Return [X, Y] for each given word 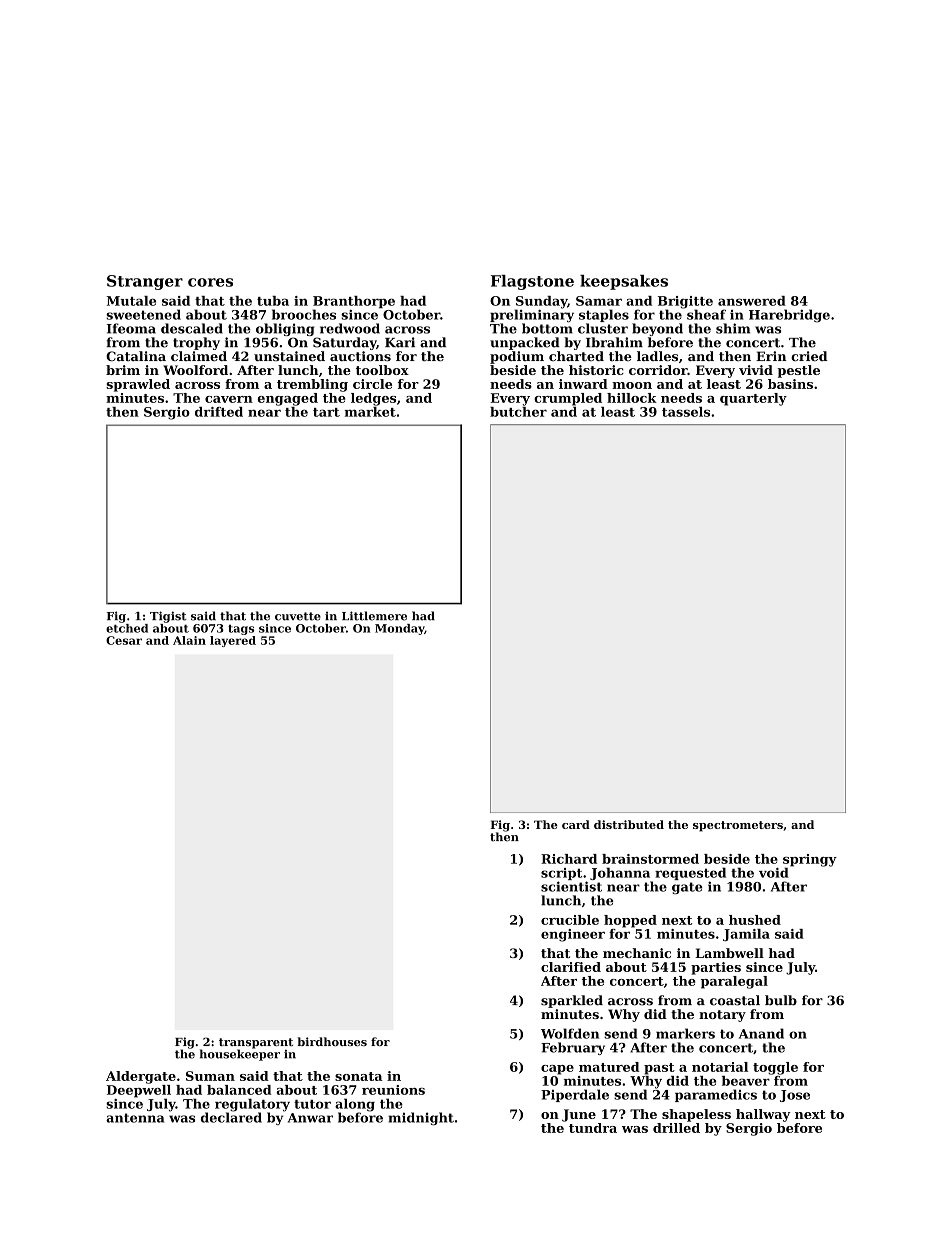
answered [752, 301]
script [561, 874]
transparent [256, 1043]
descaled [192, 328]
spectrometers [738, 826]
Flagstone [532, 282]
